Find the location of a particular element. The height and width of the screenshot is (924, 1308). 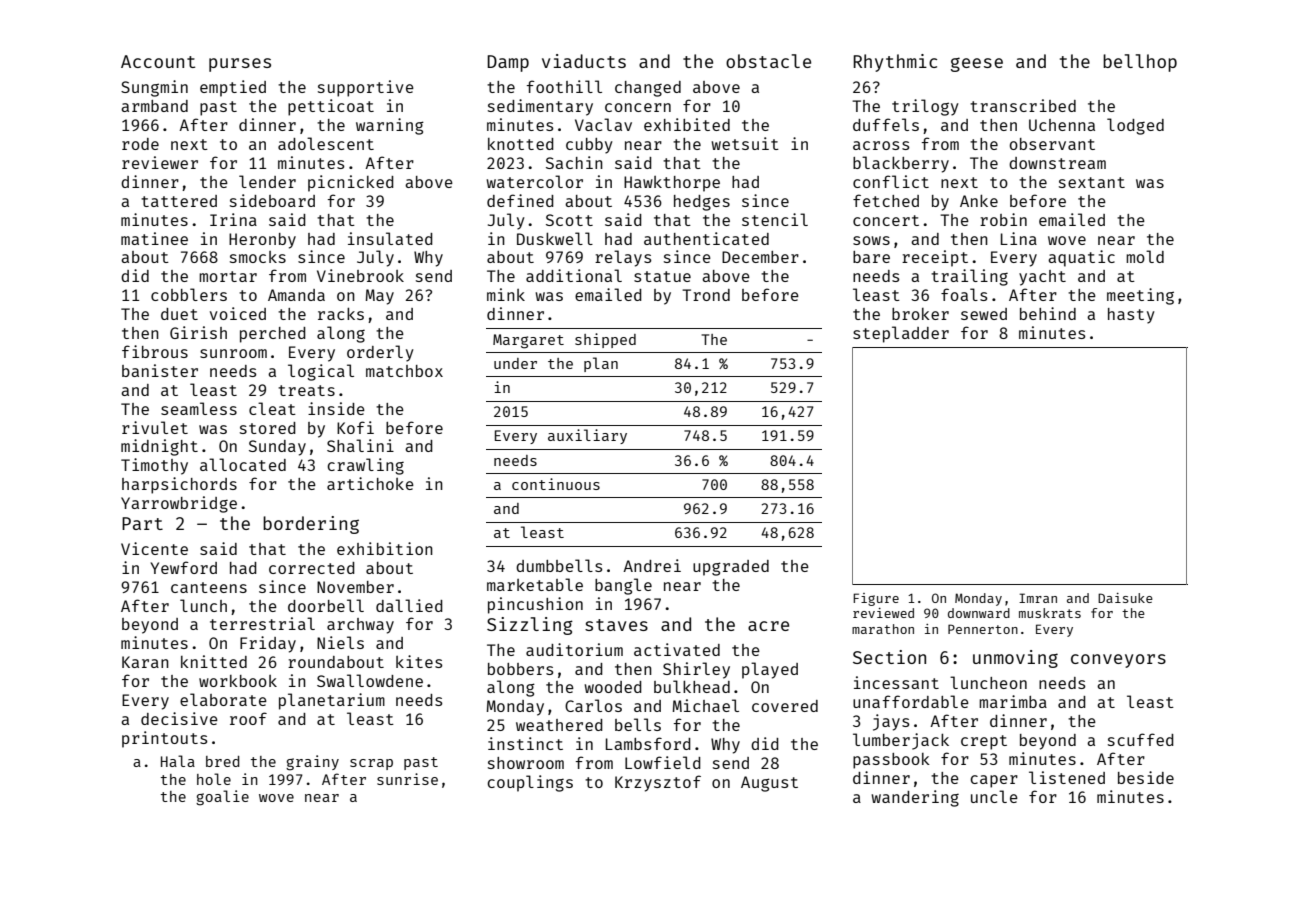

Heronby is located at coordinates (262, 241).
